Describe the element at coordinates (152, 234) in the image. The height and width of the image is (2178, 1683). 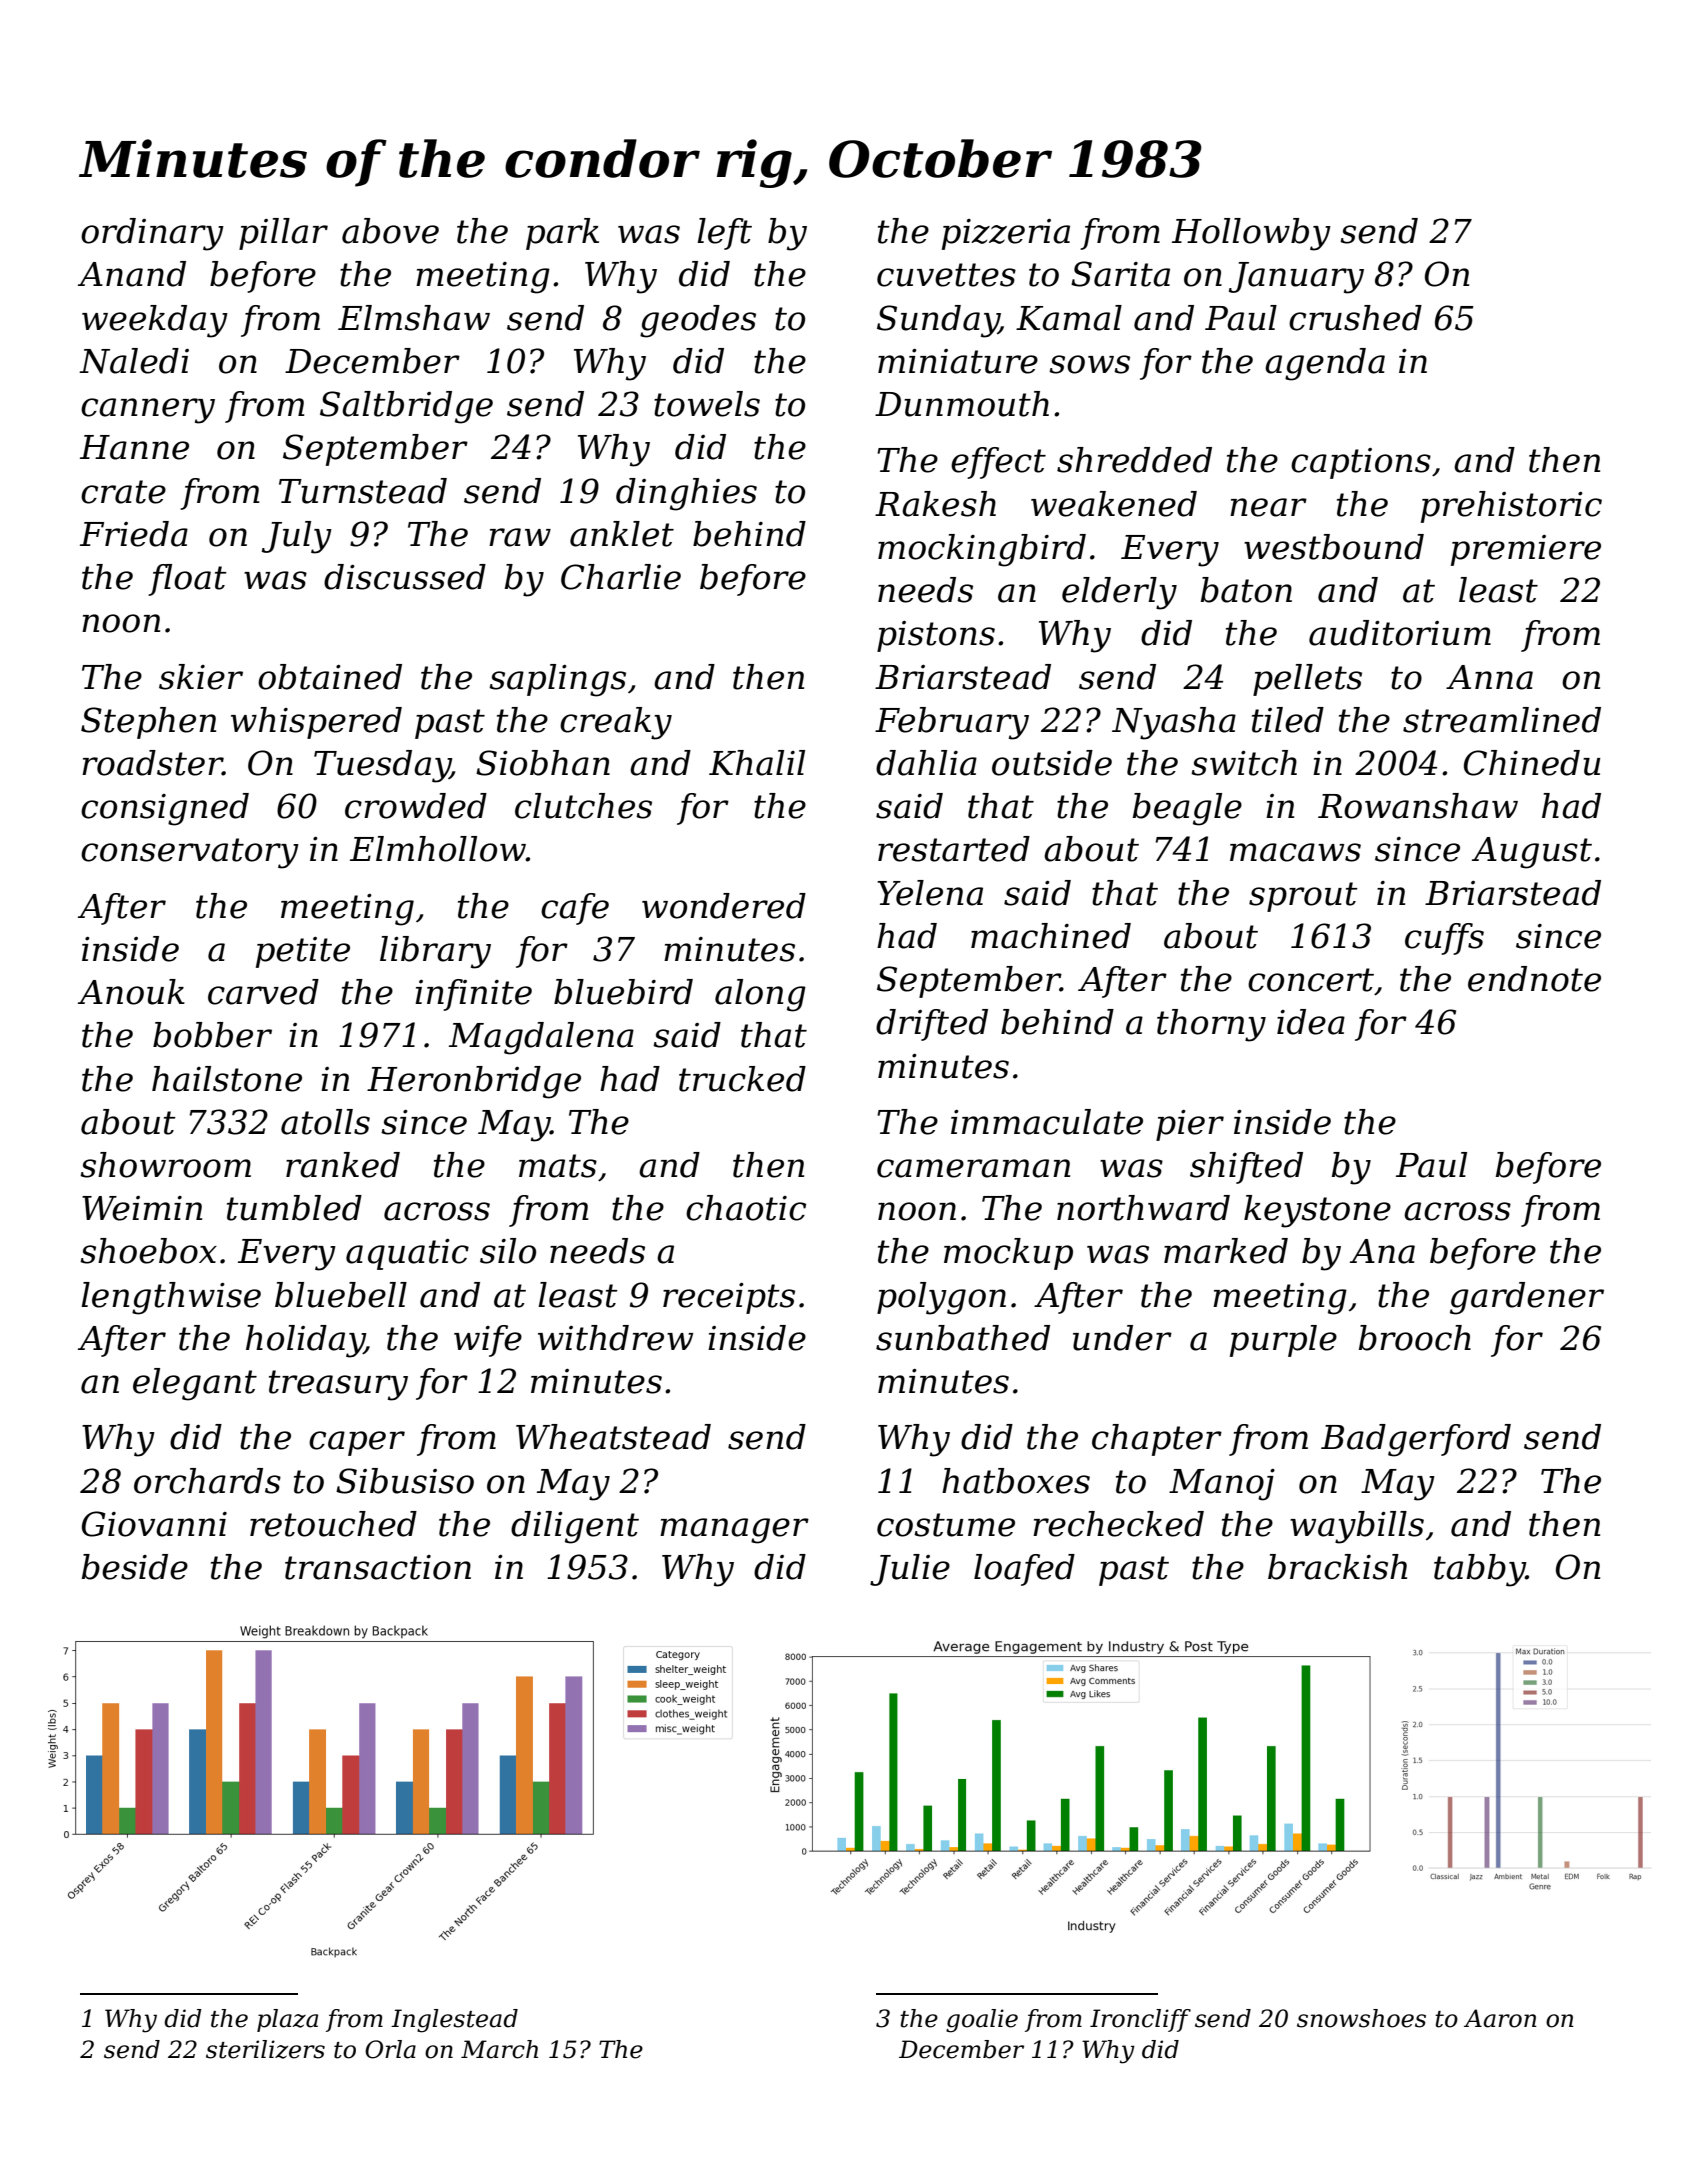
I see `ordinary` at that location.
